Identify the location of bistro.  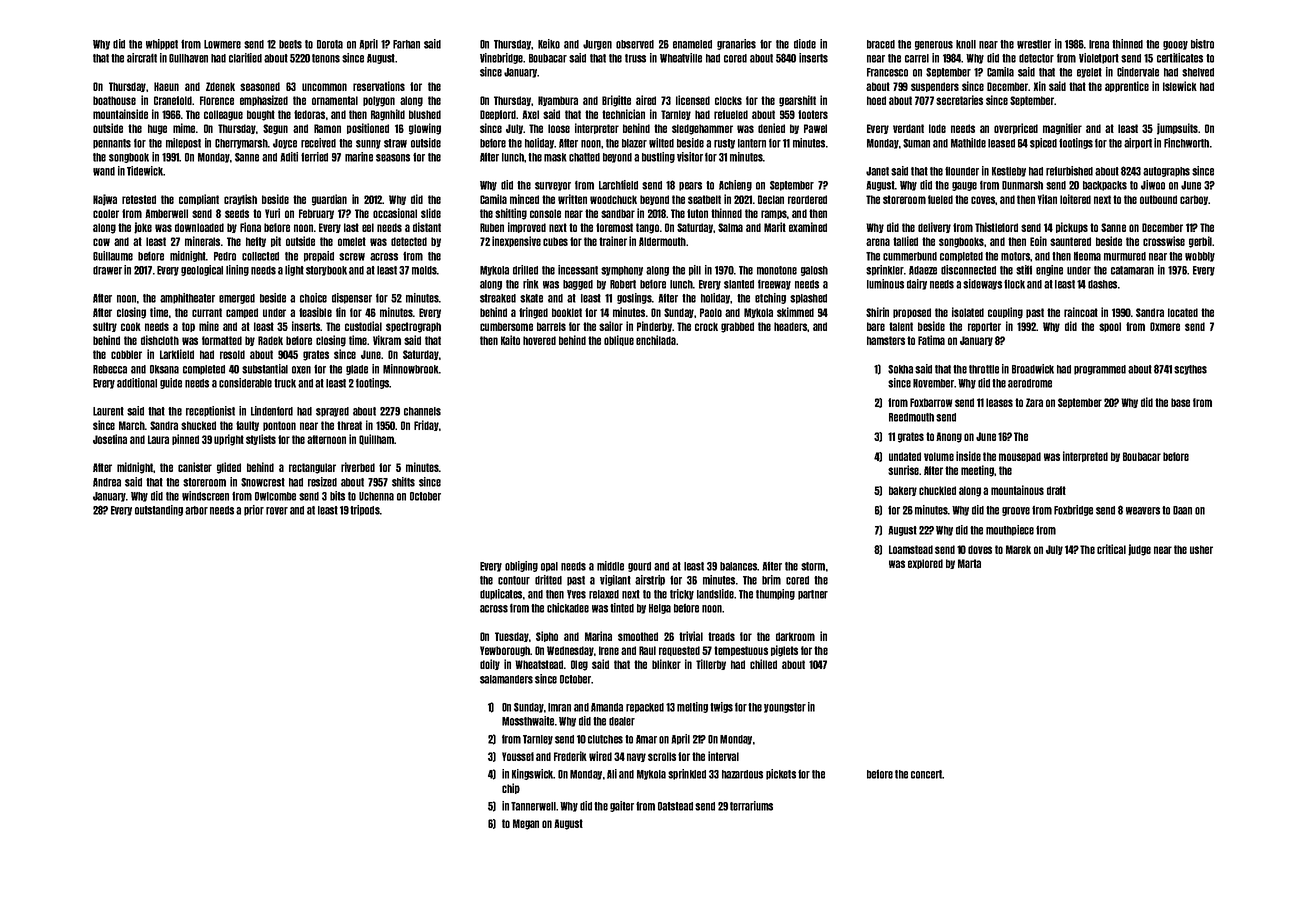
(1202, 44).
